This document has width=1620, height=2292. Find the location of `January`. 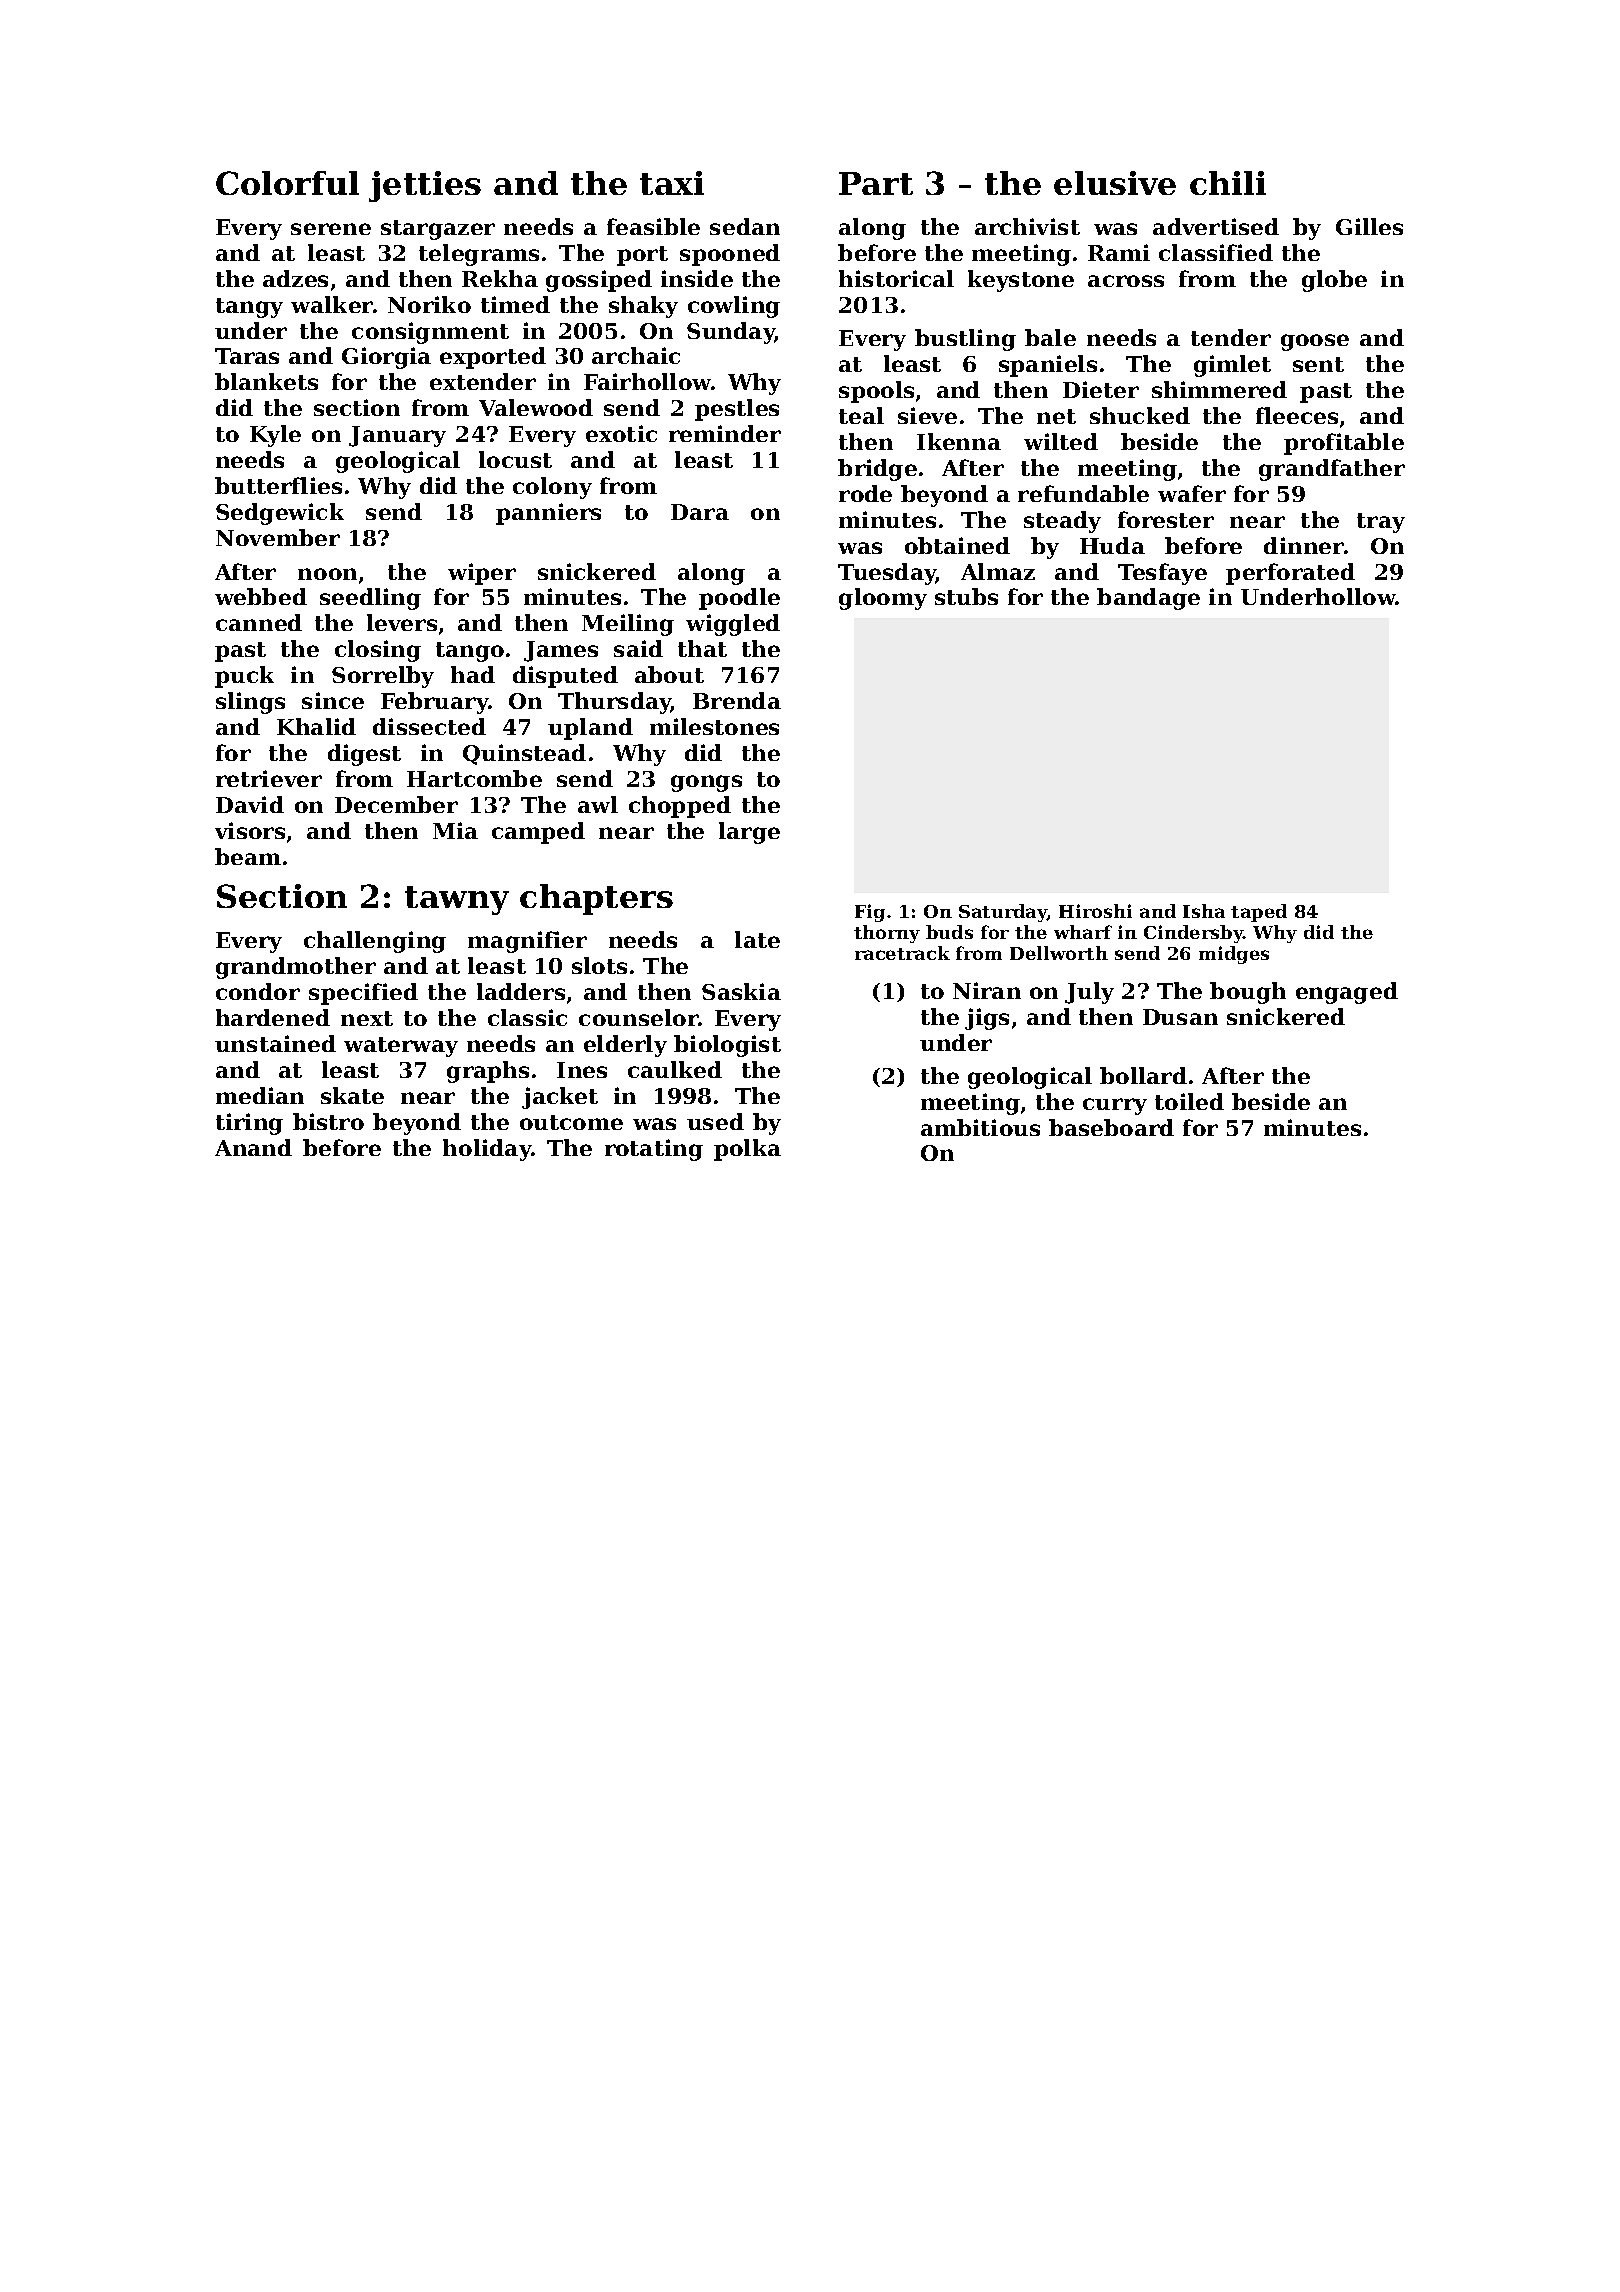

January is located at coordinates (397, 436).
